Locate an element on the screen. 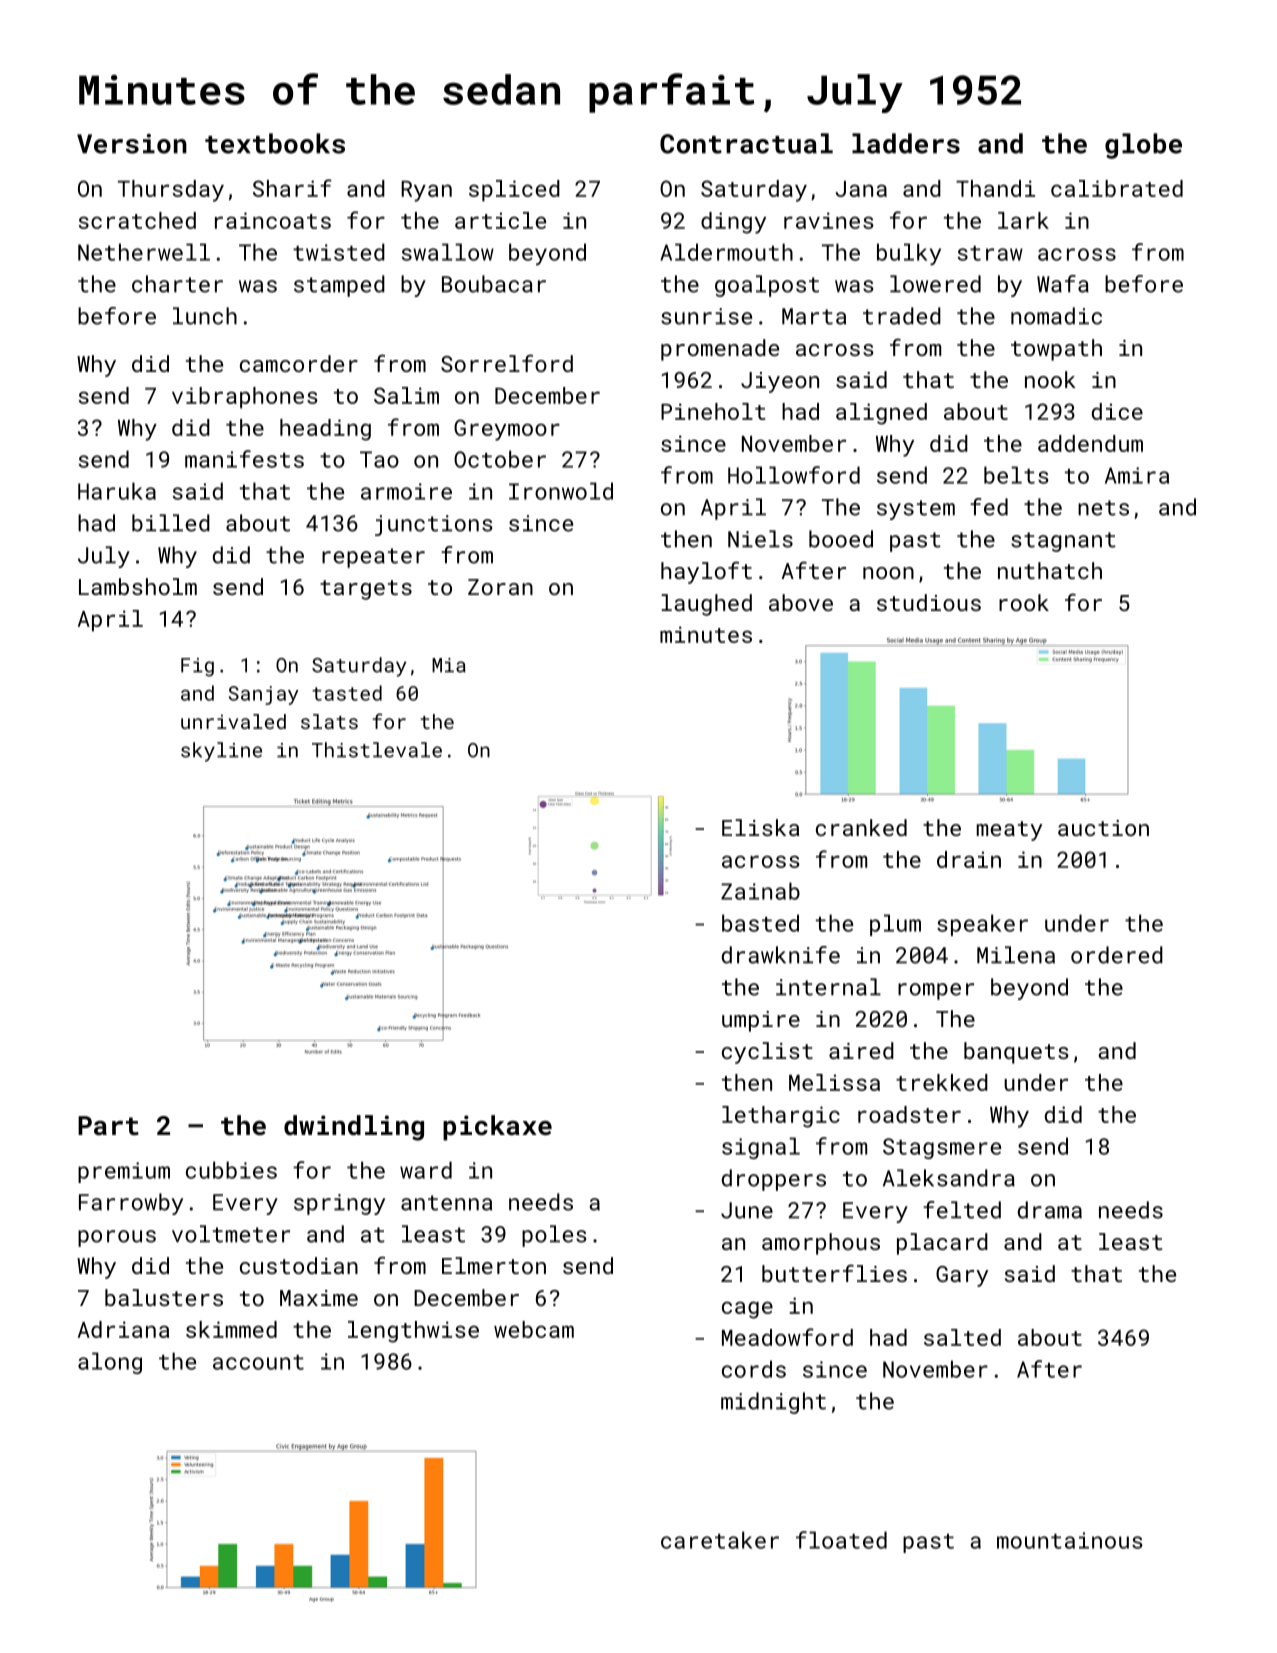 The width and height of the screenshot is (1277, 1653). springy is located at coordinates (339, 1204).
